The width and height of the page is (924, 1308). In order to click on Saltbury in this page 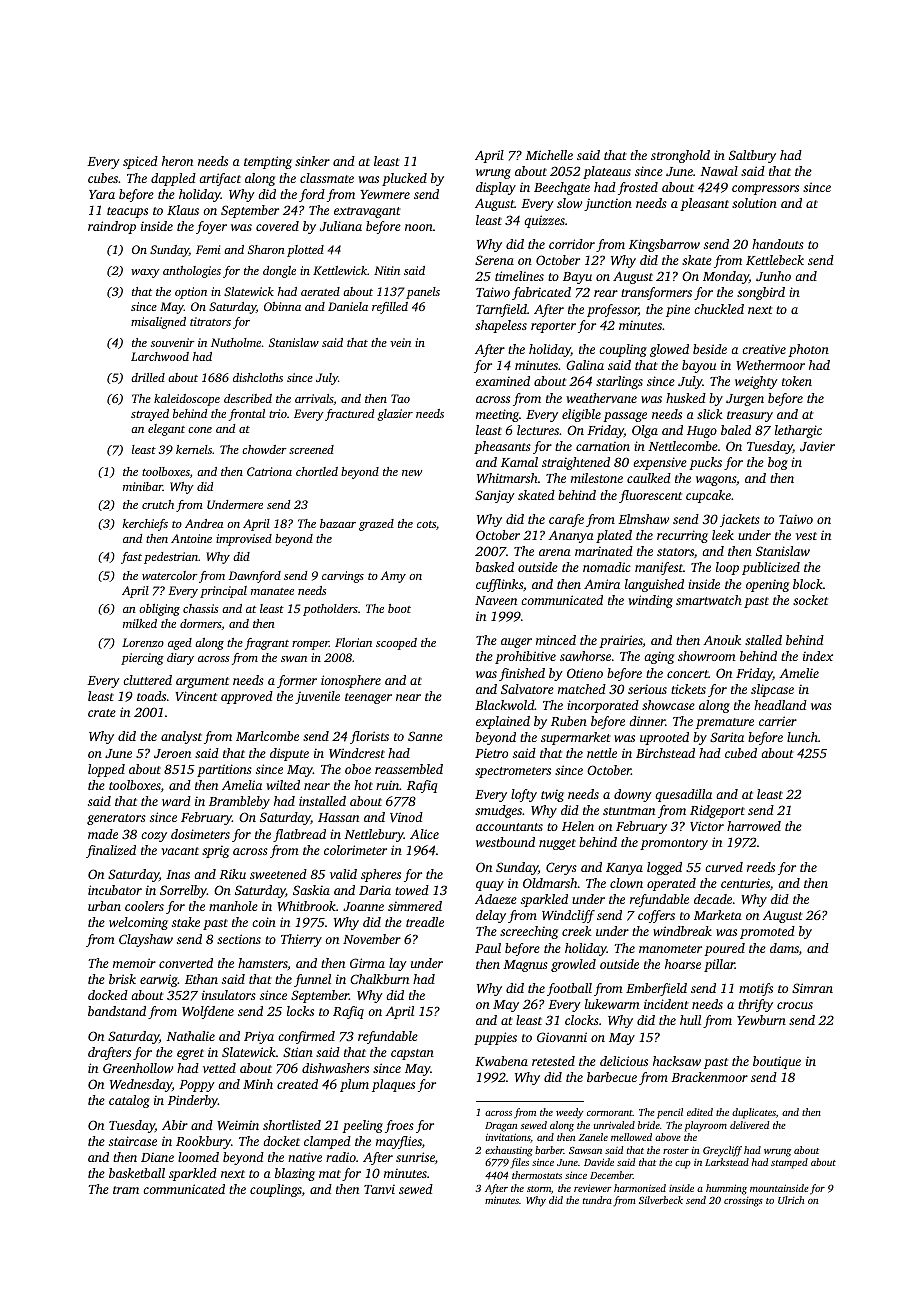, I will do `click(752, 156)`.
